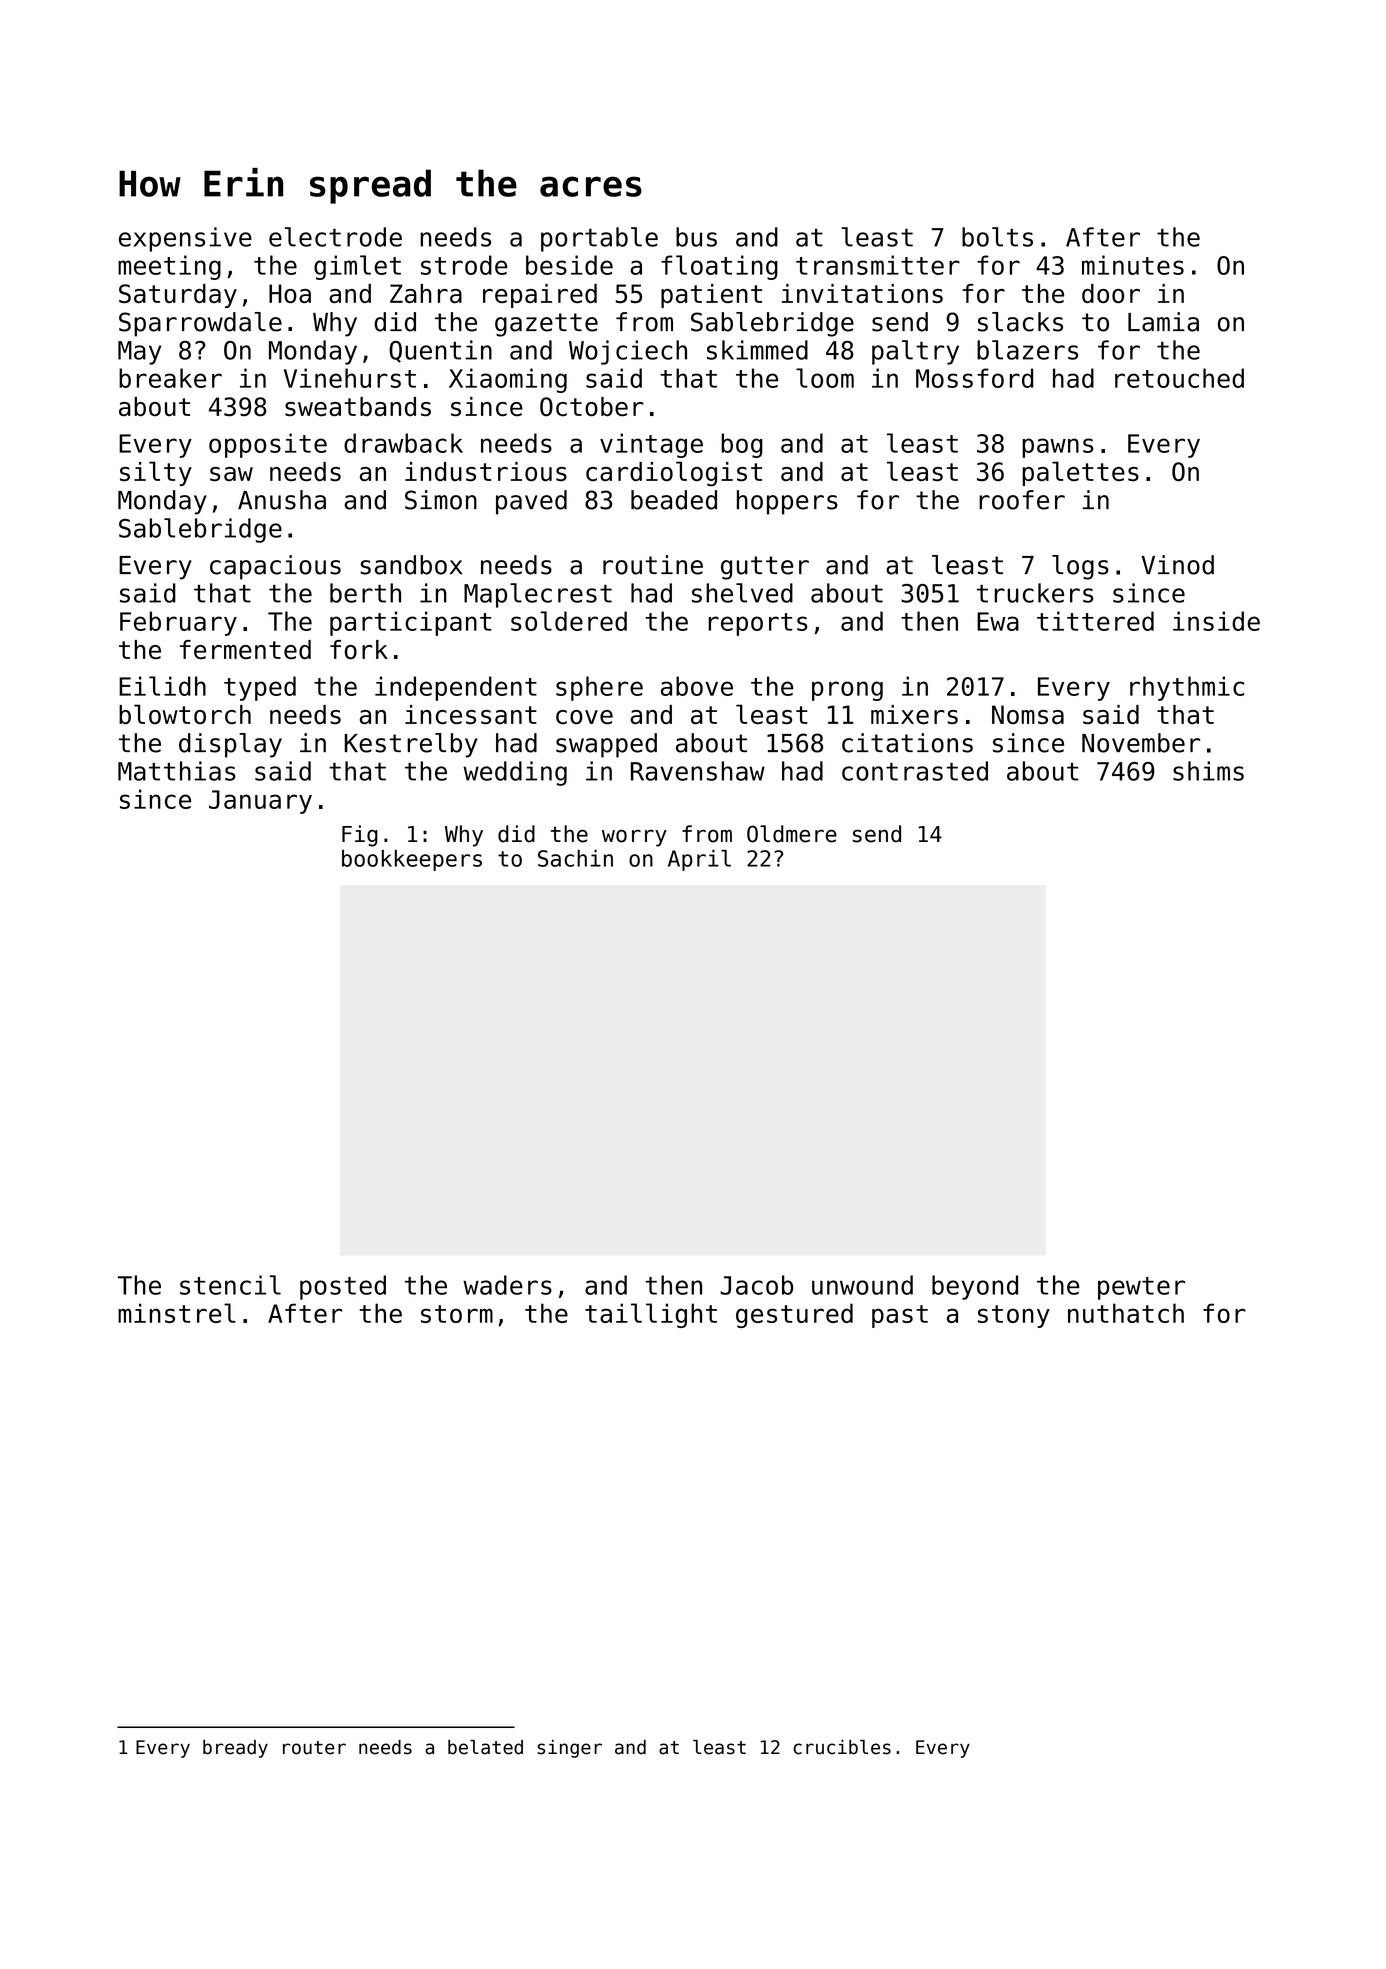 This page has height=1969, width=1386. I want to click on stencil, so click(230, 1285).
